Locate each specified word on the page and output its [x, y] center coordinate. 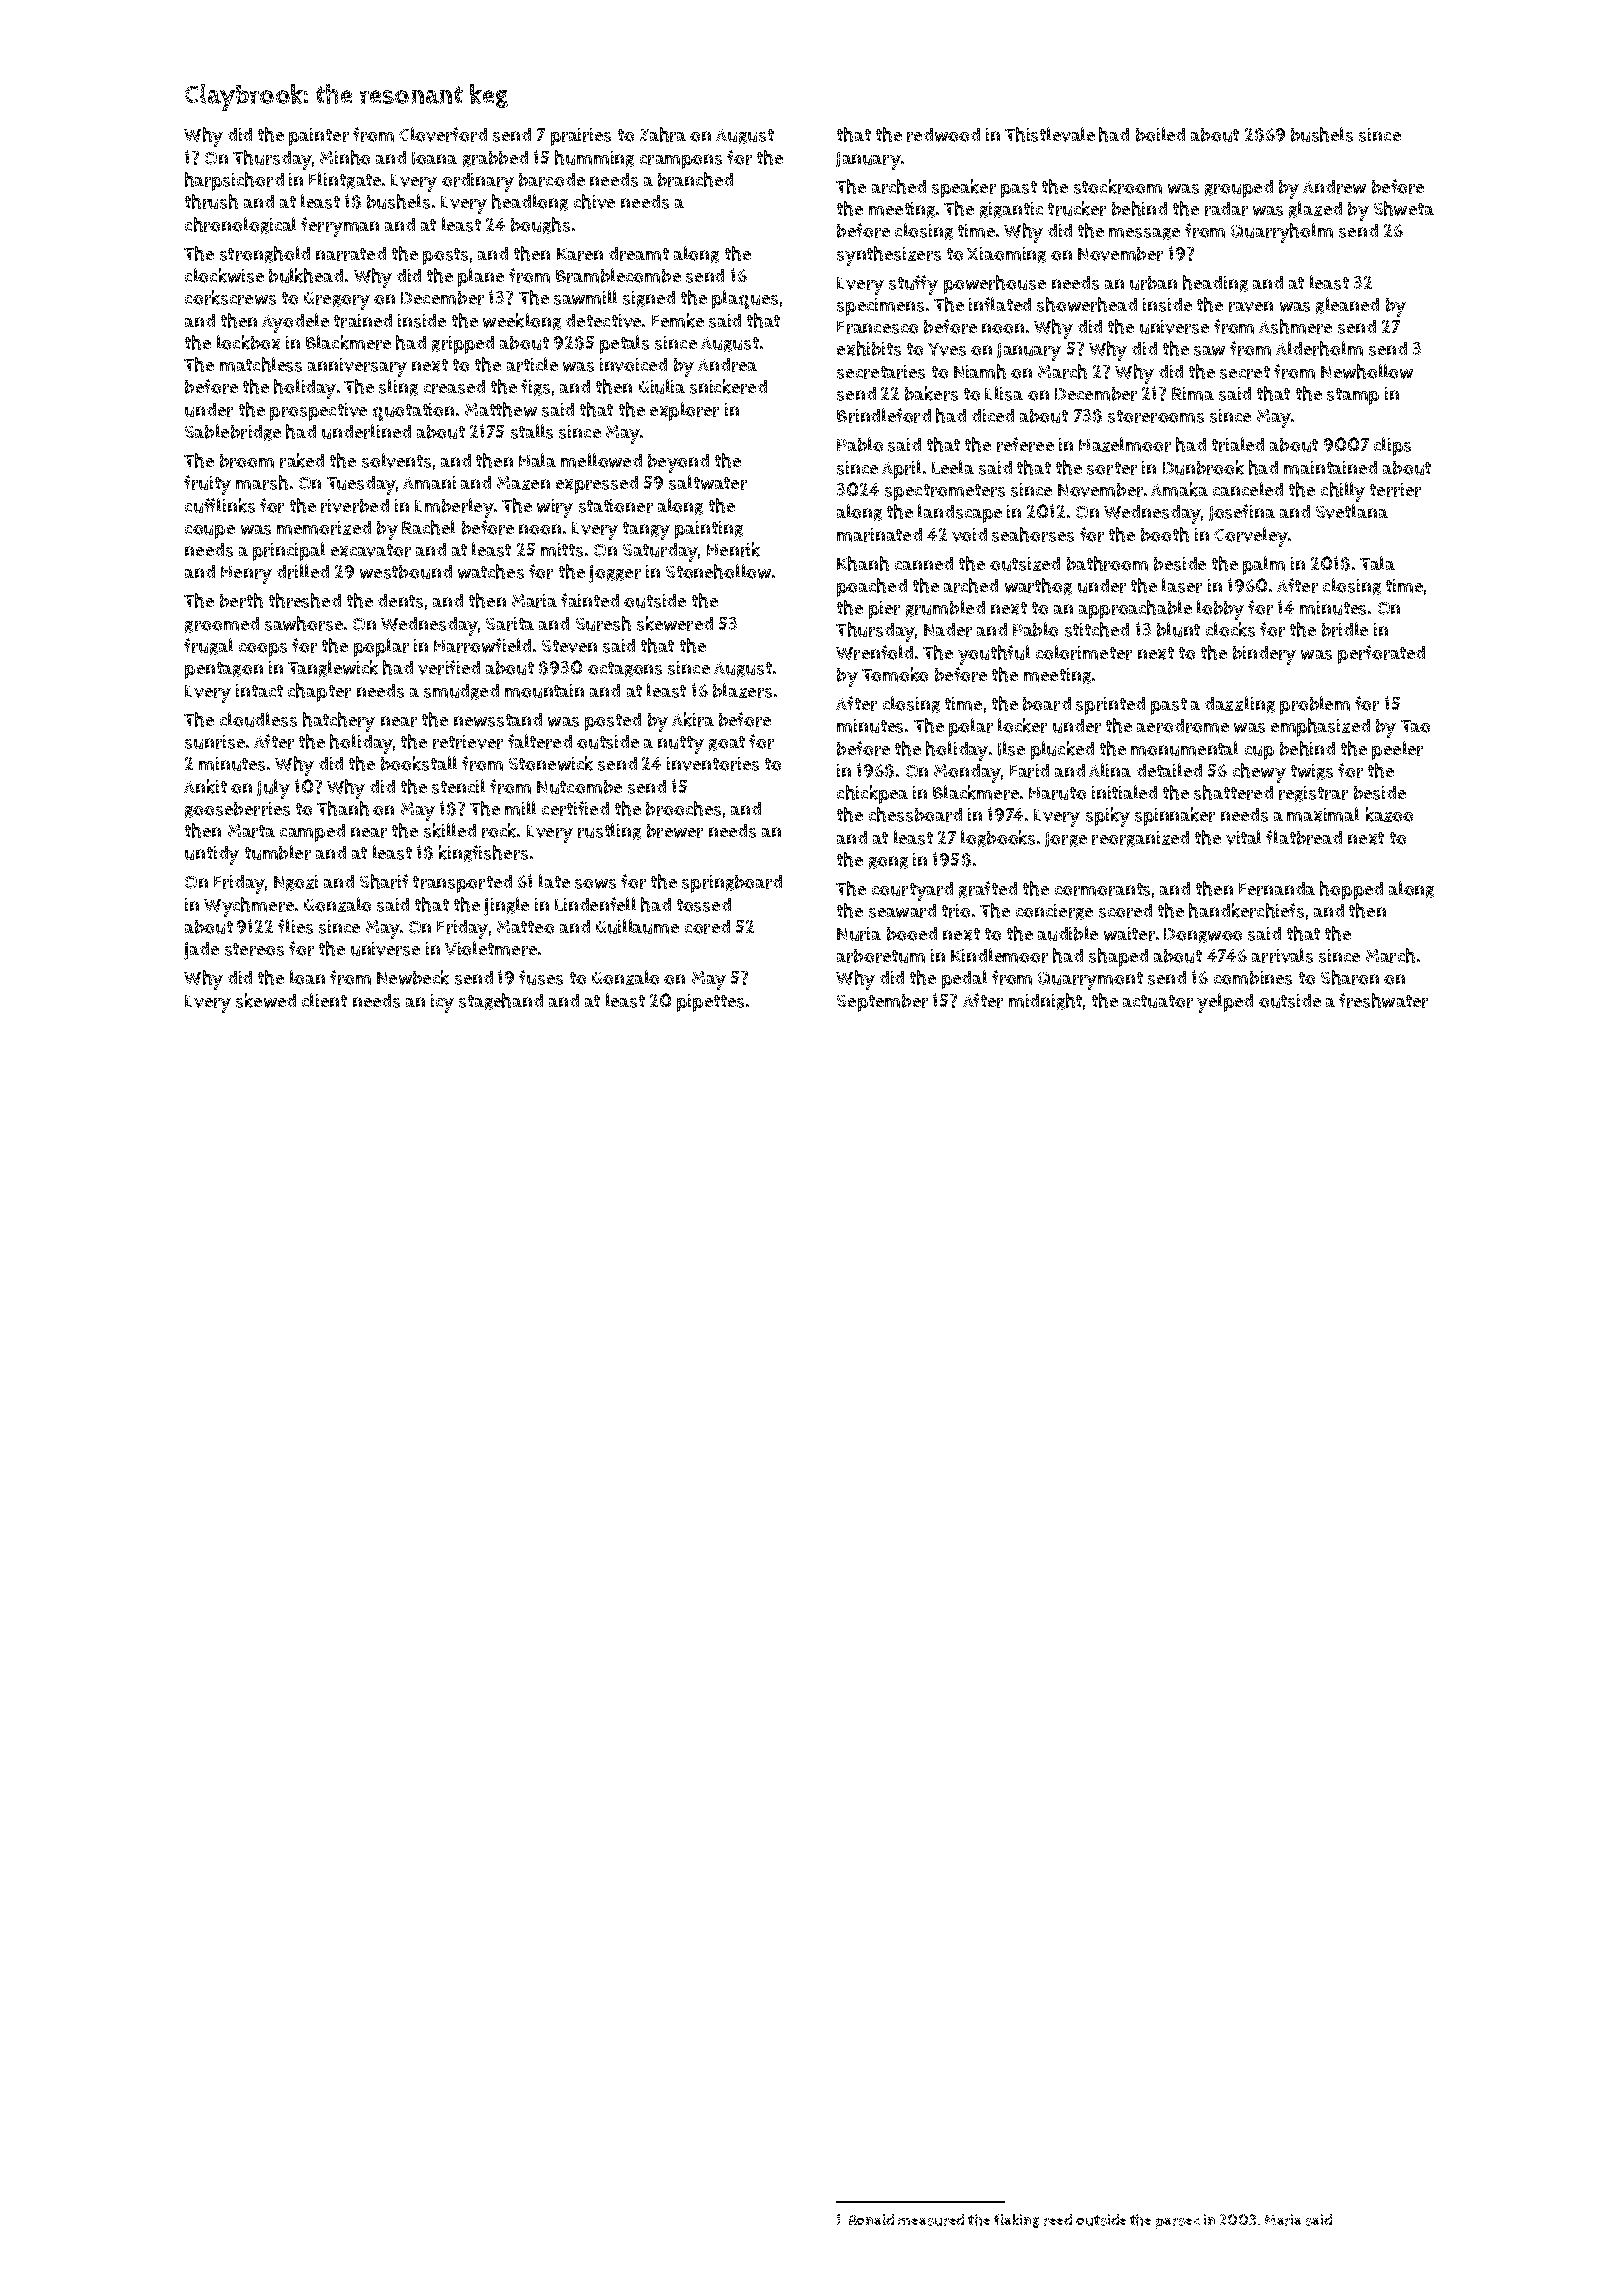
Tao [1415, 726]
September [882, 1003]
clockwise [224, 275]
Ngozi [296, 883]
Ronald [871, 2219]
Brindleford [884, 415]
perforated [1381, 654]
